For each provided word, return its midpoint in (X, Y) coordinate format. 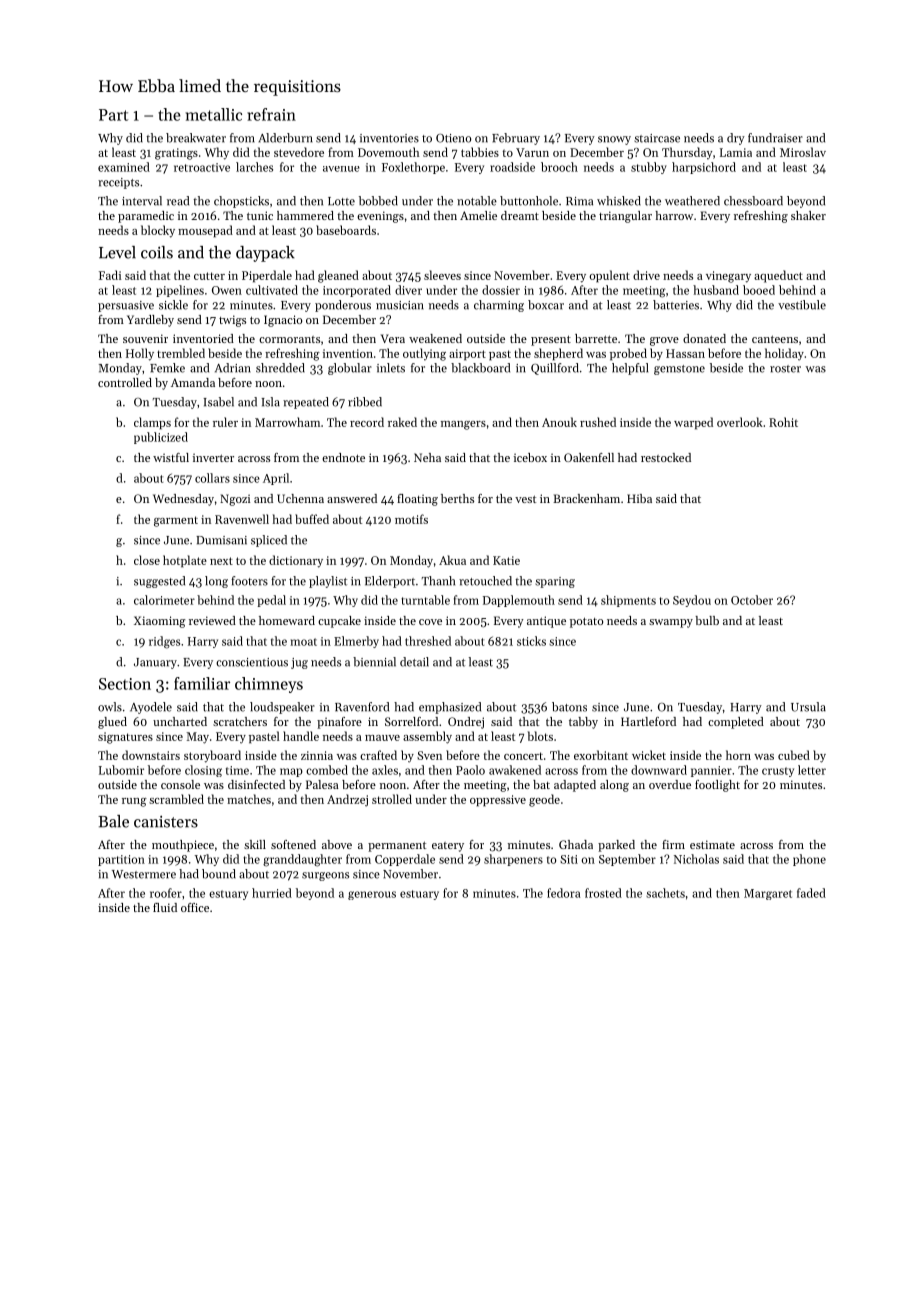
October (752, 600)
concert (523, 756)
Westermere (144, 874)
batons (569, 707)
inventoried (203, 338)
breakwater (196, 138)
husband (716, 290)
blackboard (480, 368)
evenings (380, 217)
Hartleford (648, 721)
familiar (202, 683)
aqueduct (778, 276)
